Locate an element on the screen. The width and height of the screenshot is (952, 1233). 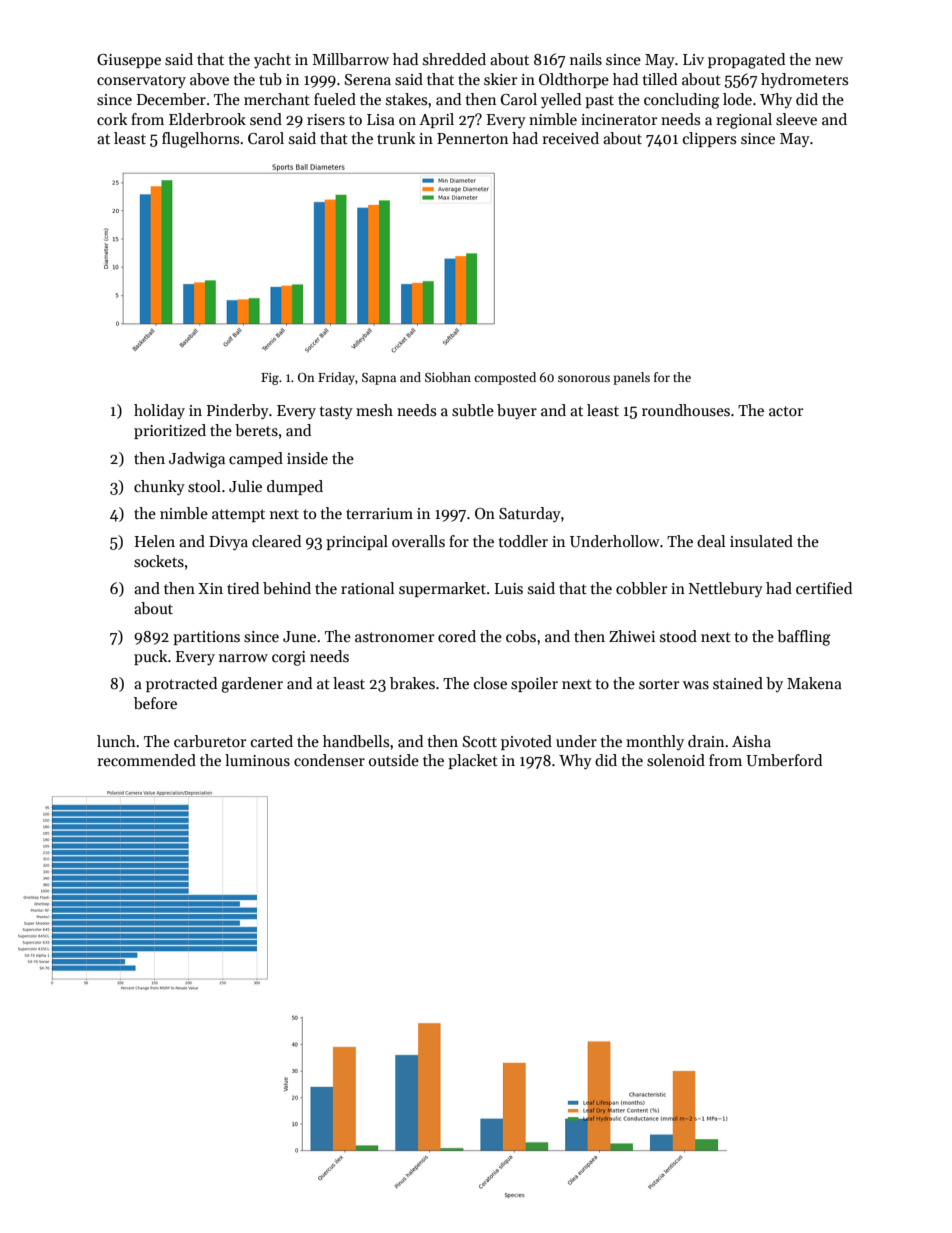
luminous is located at coordinates (257, 760).
